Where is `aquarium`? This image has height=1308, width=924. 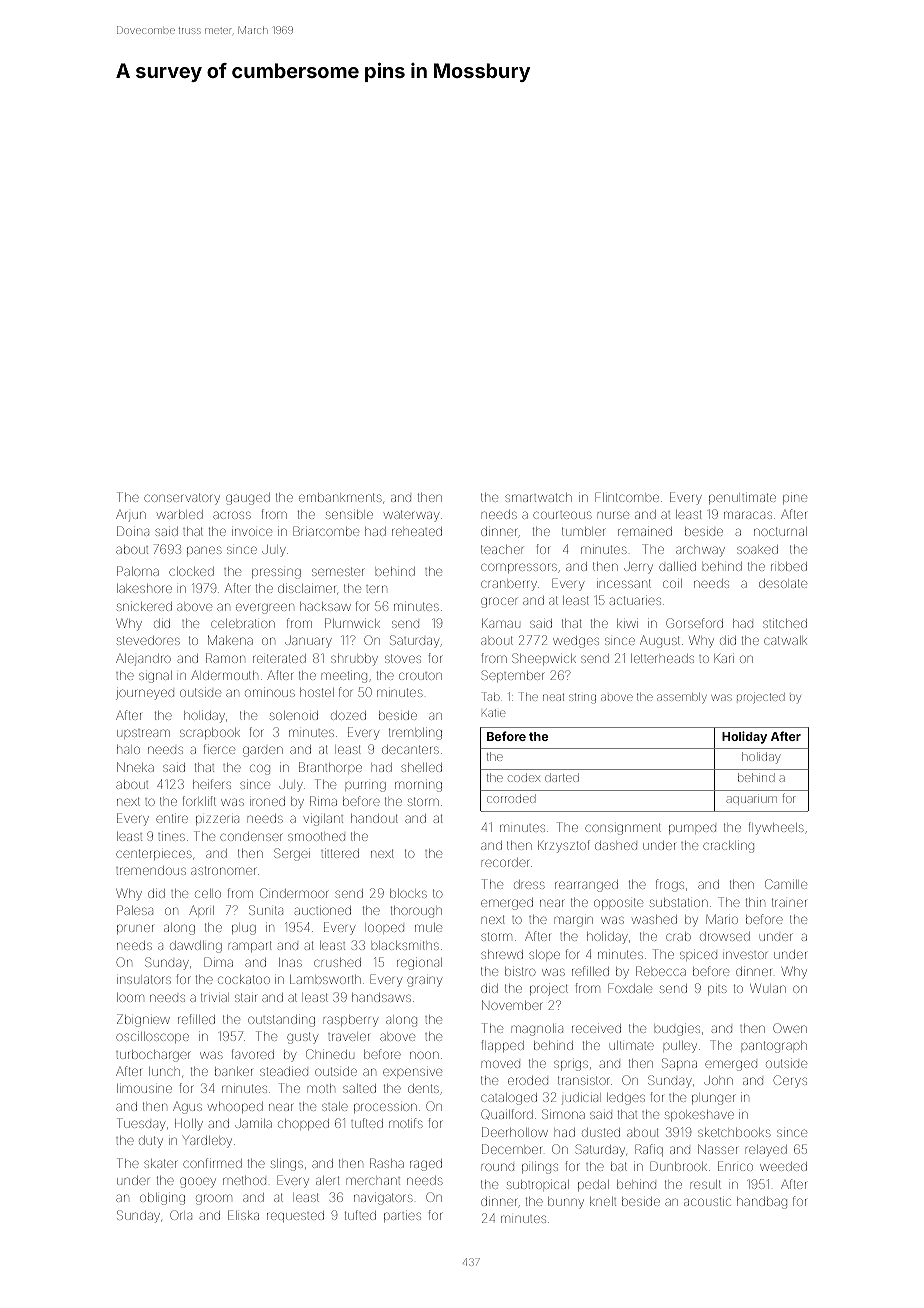
aquarium is located at coordinates (751, 800).
